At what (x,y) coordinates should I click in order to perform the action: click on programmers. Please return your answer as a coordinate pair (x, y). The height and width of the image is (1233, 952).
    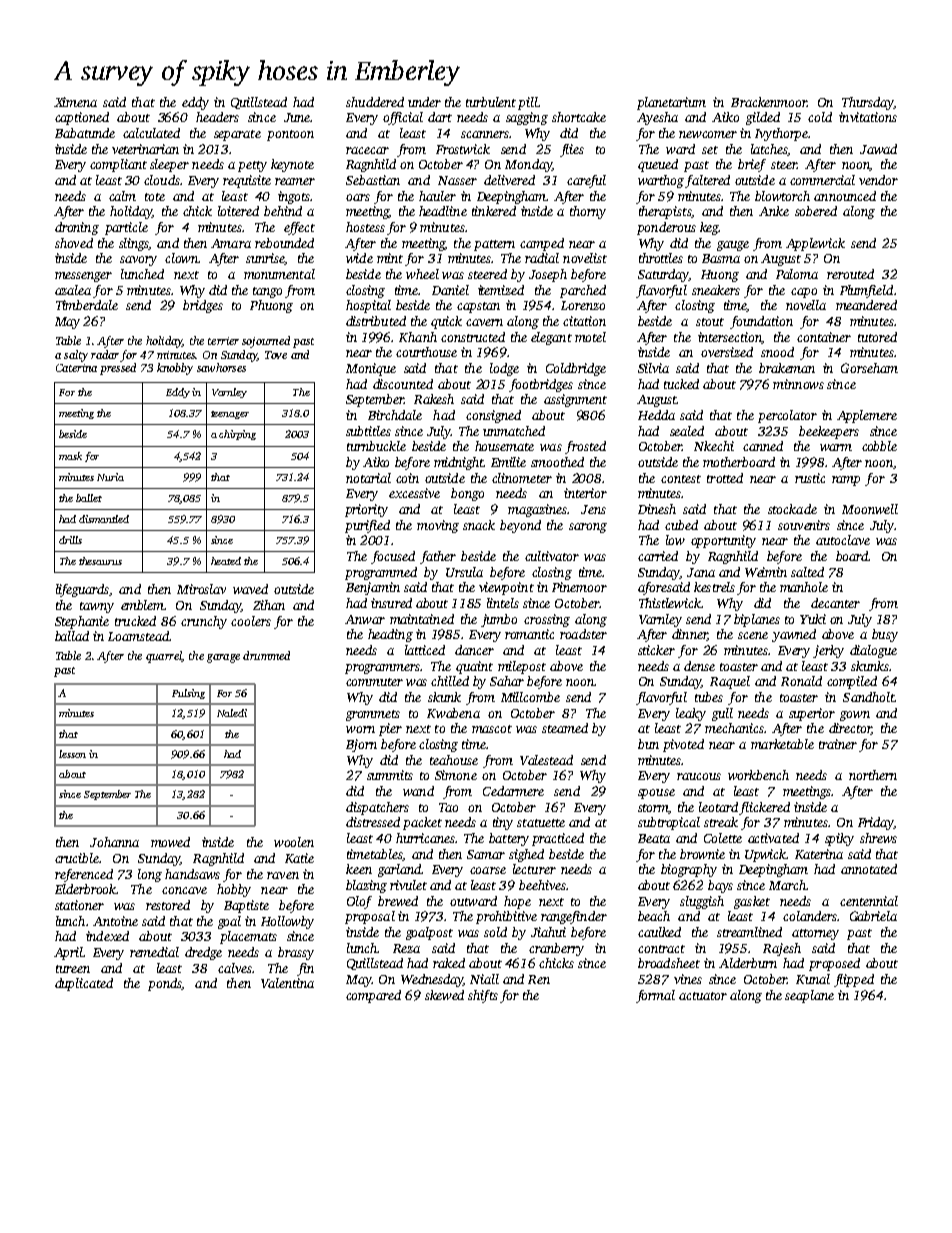
    Looking at the image, I should click on (382, 669).
